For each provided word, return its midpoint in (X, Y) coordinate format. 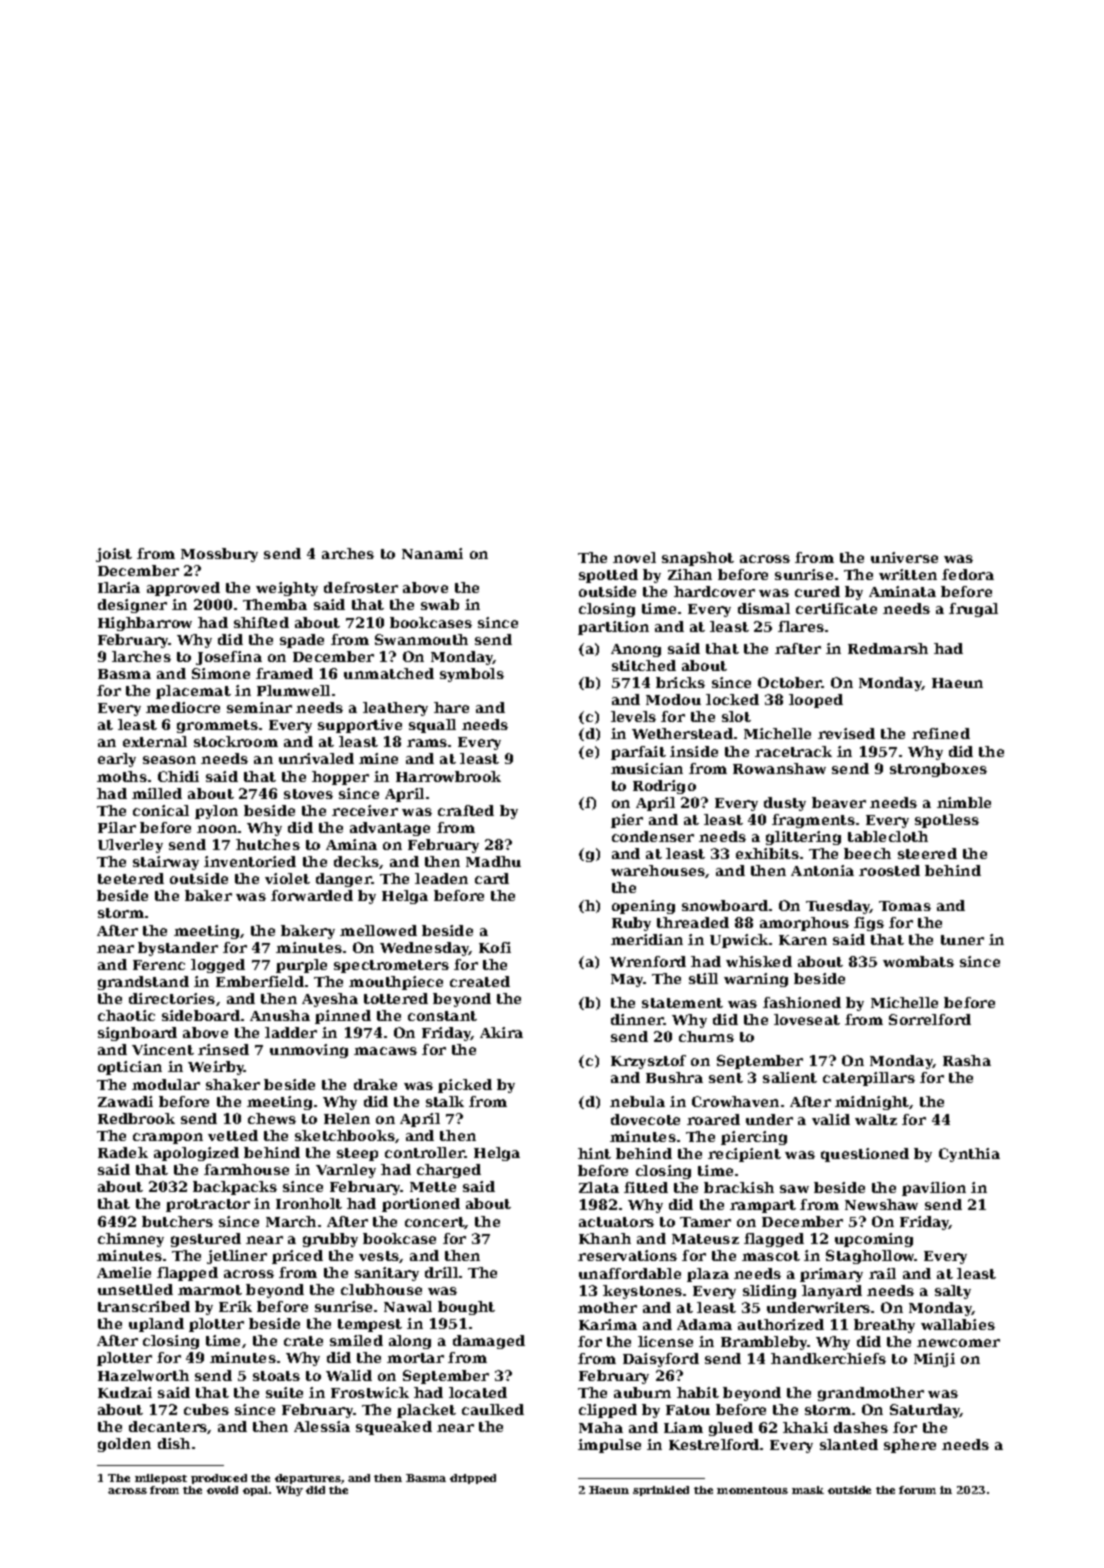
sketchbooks (345, 1135)
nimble (964, 802)
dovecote (645, 1119)
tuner (962, 940)
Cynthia (969, 1155)
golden (124, 1445)
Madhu (493, 861)
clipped (608, 1411)
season (169, 760)
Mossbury (219, 555)
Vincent (163, 1049)
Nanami (432, 553)
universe (904, 557)
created (480, 981)
